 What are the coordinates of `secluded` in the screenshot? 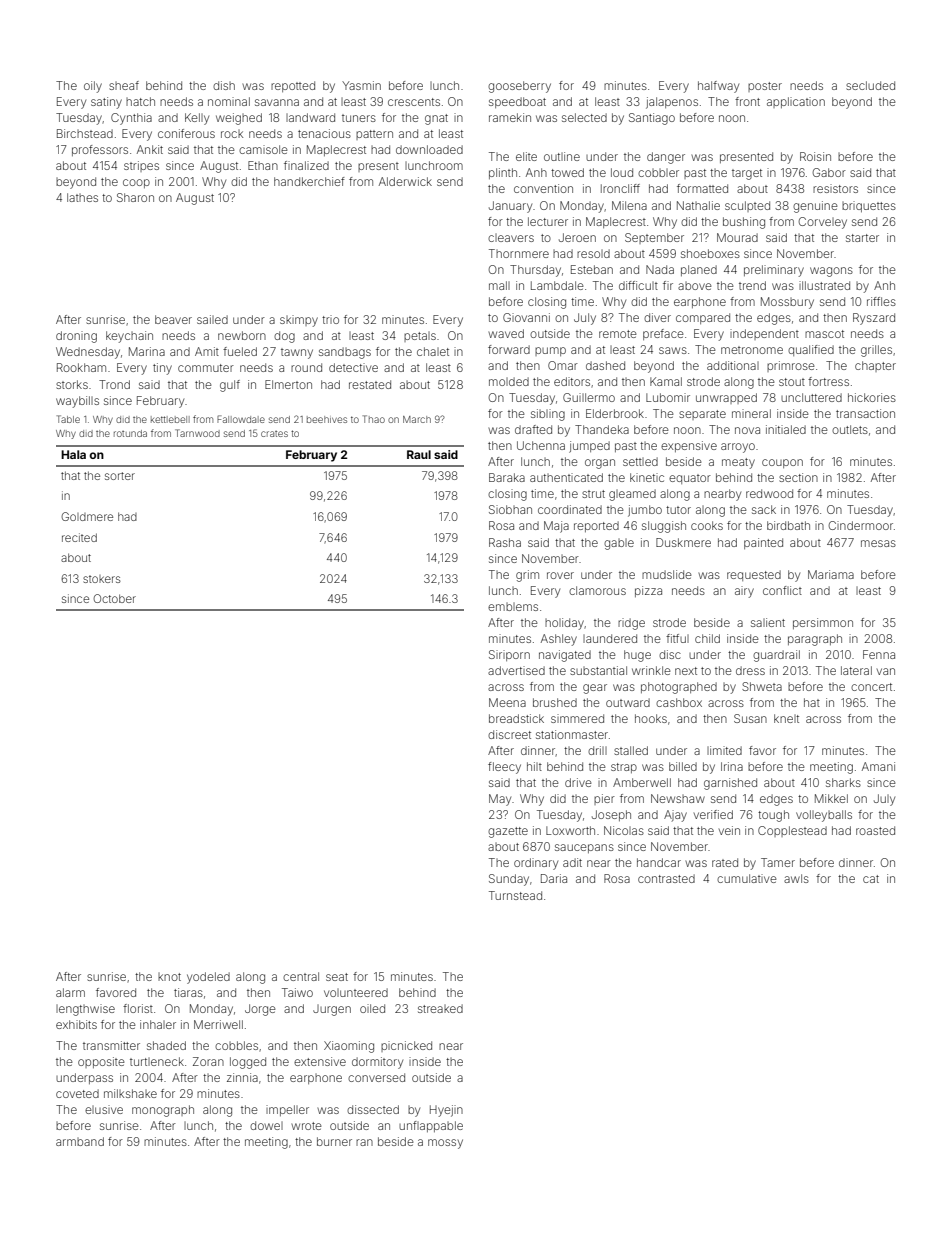 It's located at (870, 85).
